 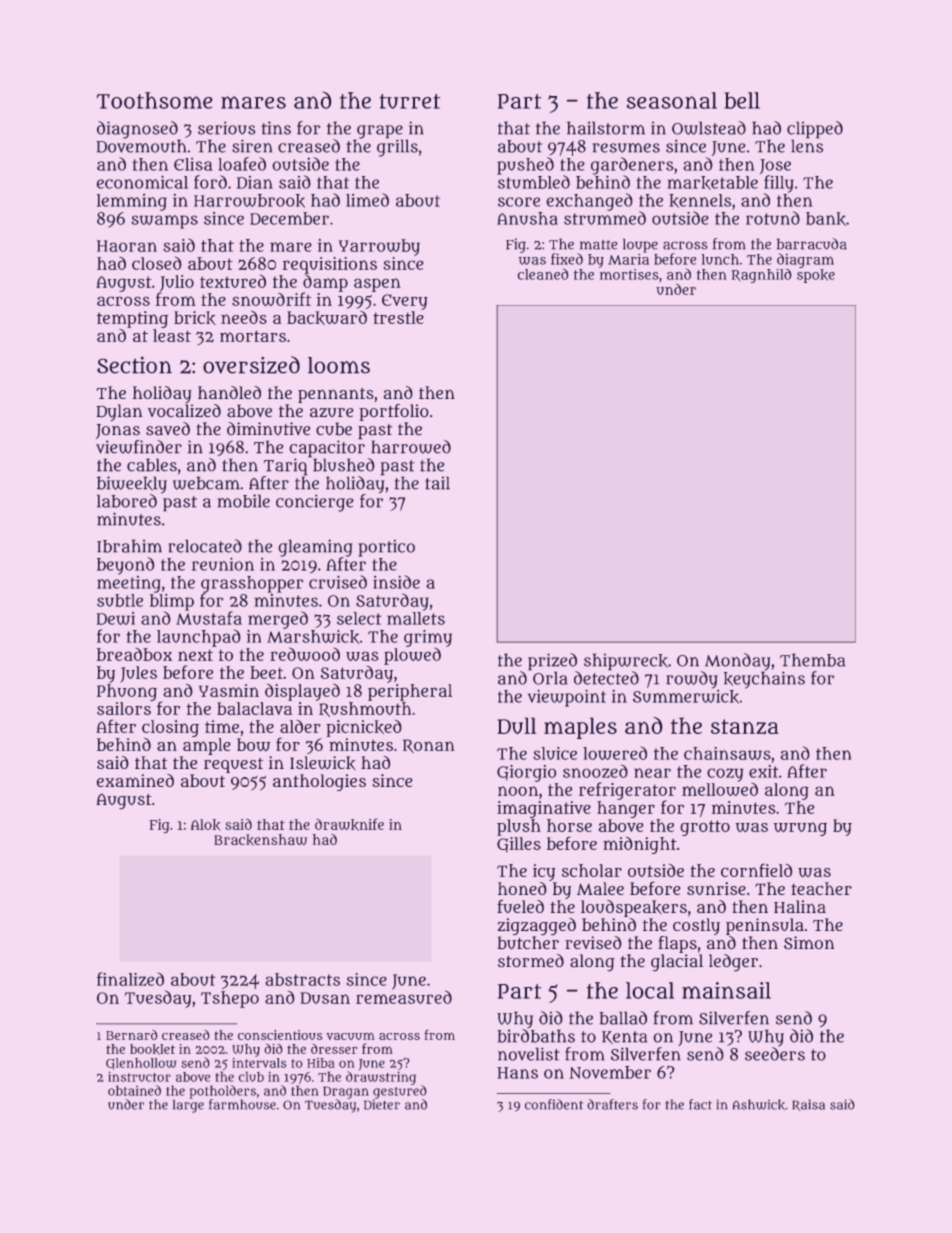 What do you see at coordinates (742, 100) in the screenshot?
I see `bell` at bounding box center [742, 100].
